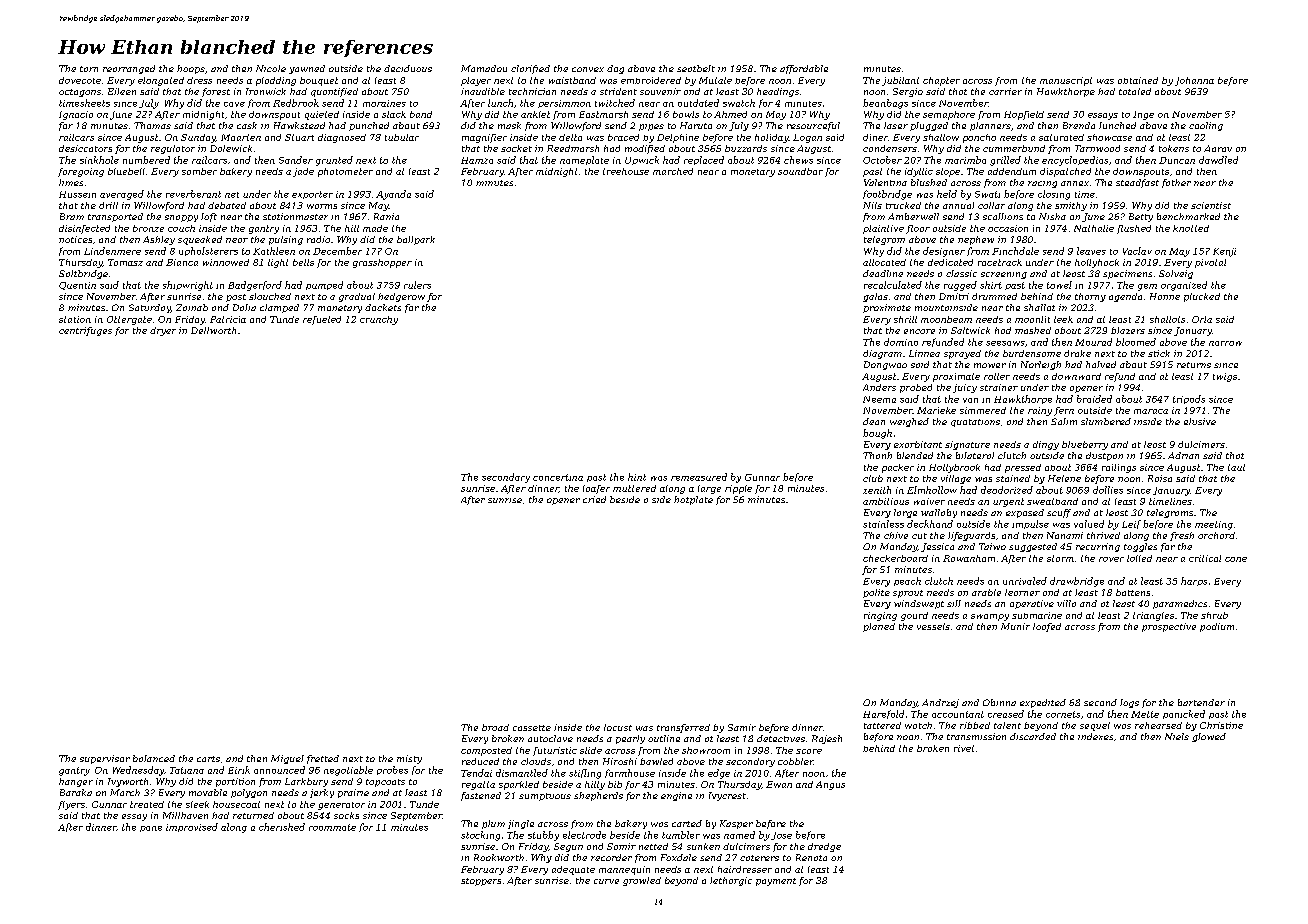 Image resolution: width=1308 pixels, height=924 pixels. Describe the element at coordinates (408, 68) in the document. I see `deciduous` at that location.
